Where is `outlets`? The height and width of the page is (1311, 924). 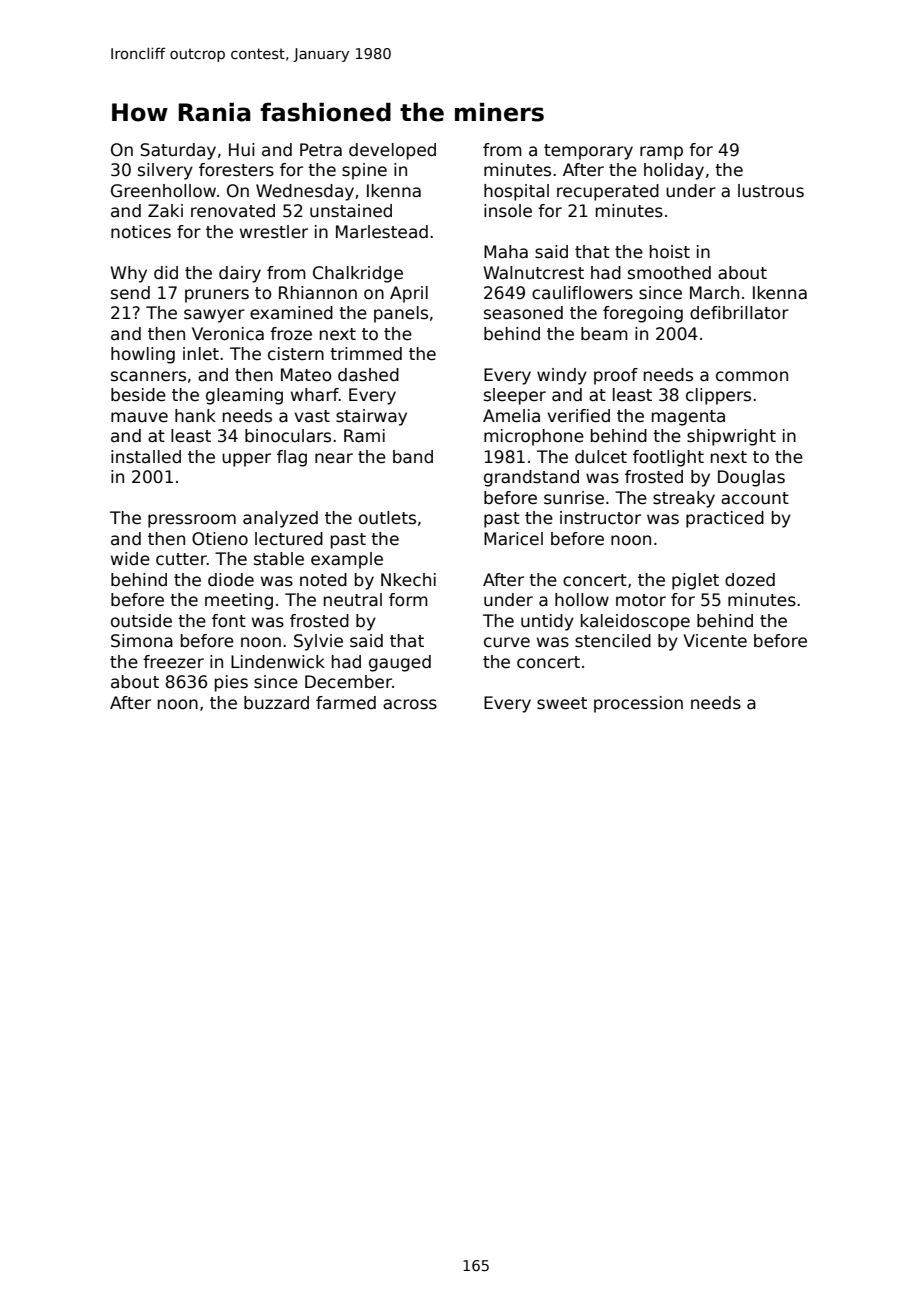
outlets is located at coordinates (387, 518).
